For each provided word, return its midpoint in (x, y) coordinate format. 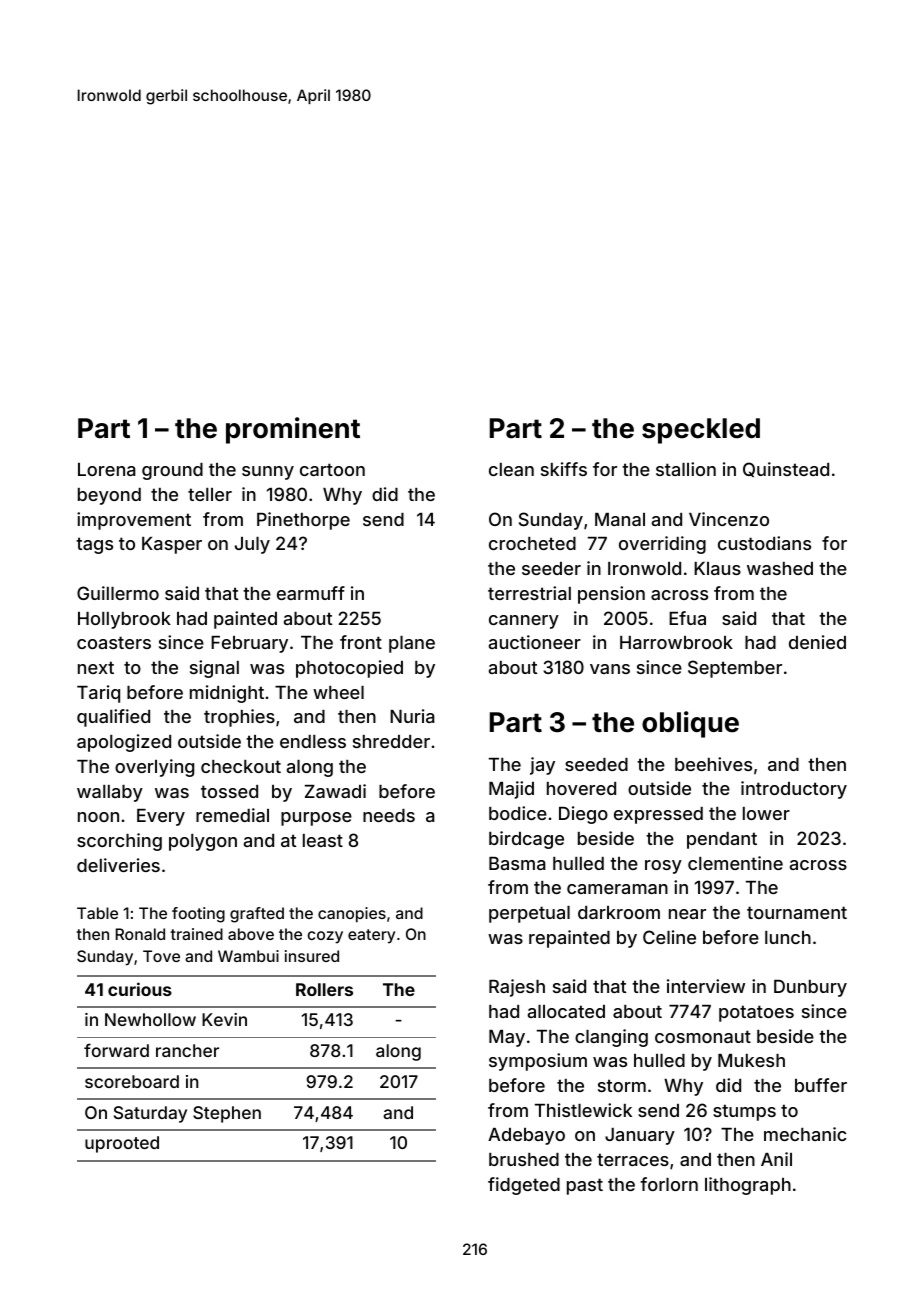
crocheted (532, 543)
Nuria (412, 716)
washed (780, 568)
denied (817, 642)
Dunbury (810, 988)
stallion (686, 469)
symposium (538, 1062)
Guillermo (118, 593)
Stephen (227, 1114)
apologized (124, 743)
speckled (701, 431)
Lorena (107, 469)
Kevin (224, 1019)
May (507, 1038)
